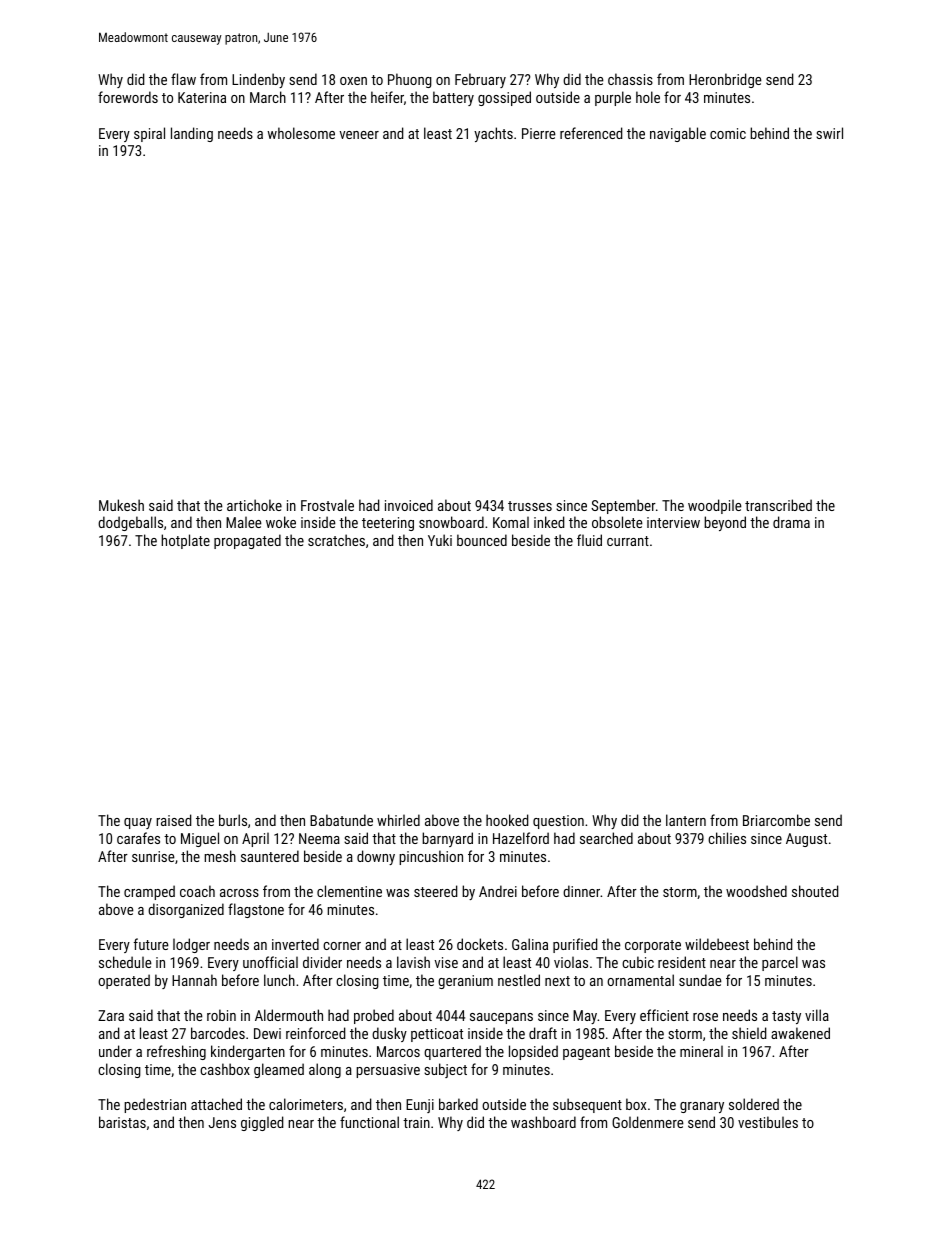 The width and height of the image is (952, 1233). I want to click on Heronbridge, so click(725, 80).
